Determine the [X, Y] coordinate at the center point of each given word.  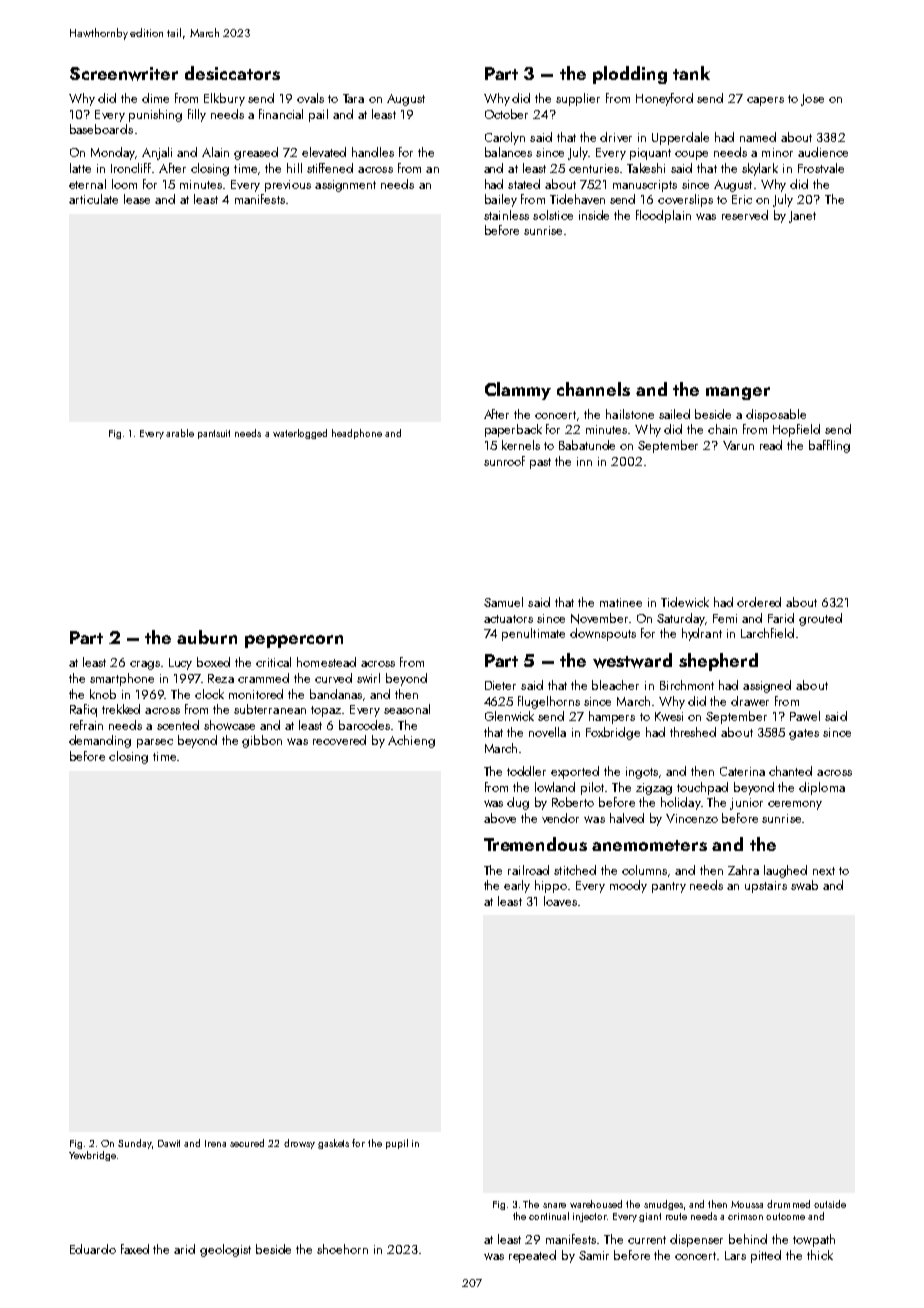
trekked [121, 709]
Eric [742, 199]
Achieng [411, 741]
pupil [397, 1144]
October [506, 114]
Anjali [157, 153]
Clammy [518, 391]
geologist [225, 1250]
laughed [785, 871]
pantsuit [214, 434]
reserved [745, 215]
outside [830, 1204]
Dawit [169, 1143]
